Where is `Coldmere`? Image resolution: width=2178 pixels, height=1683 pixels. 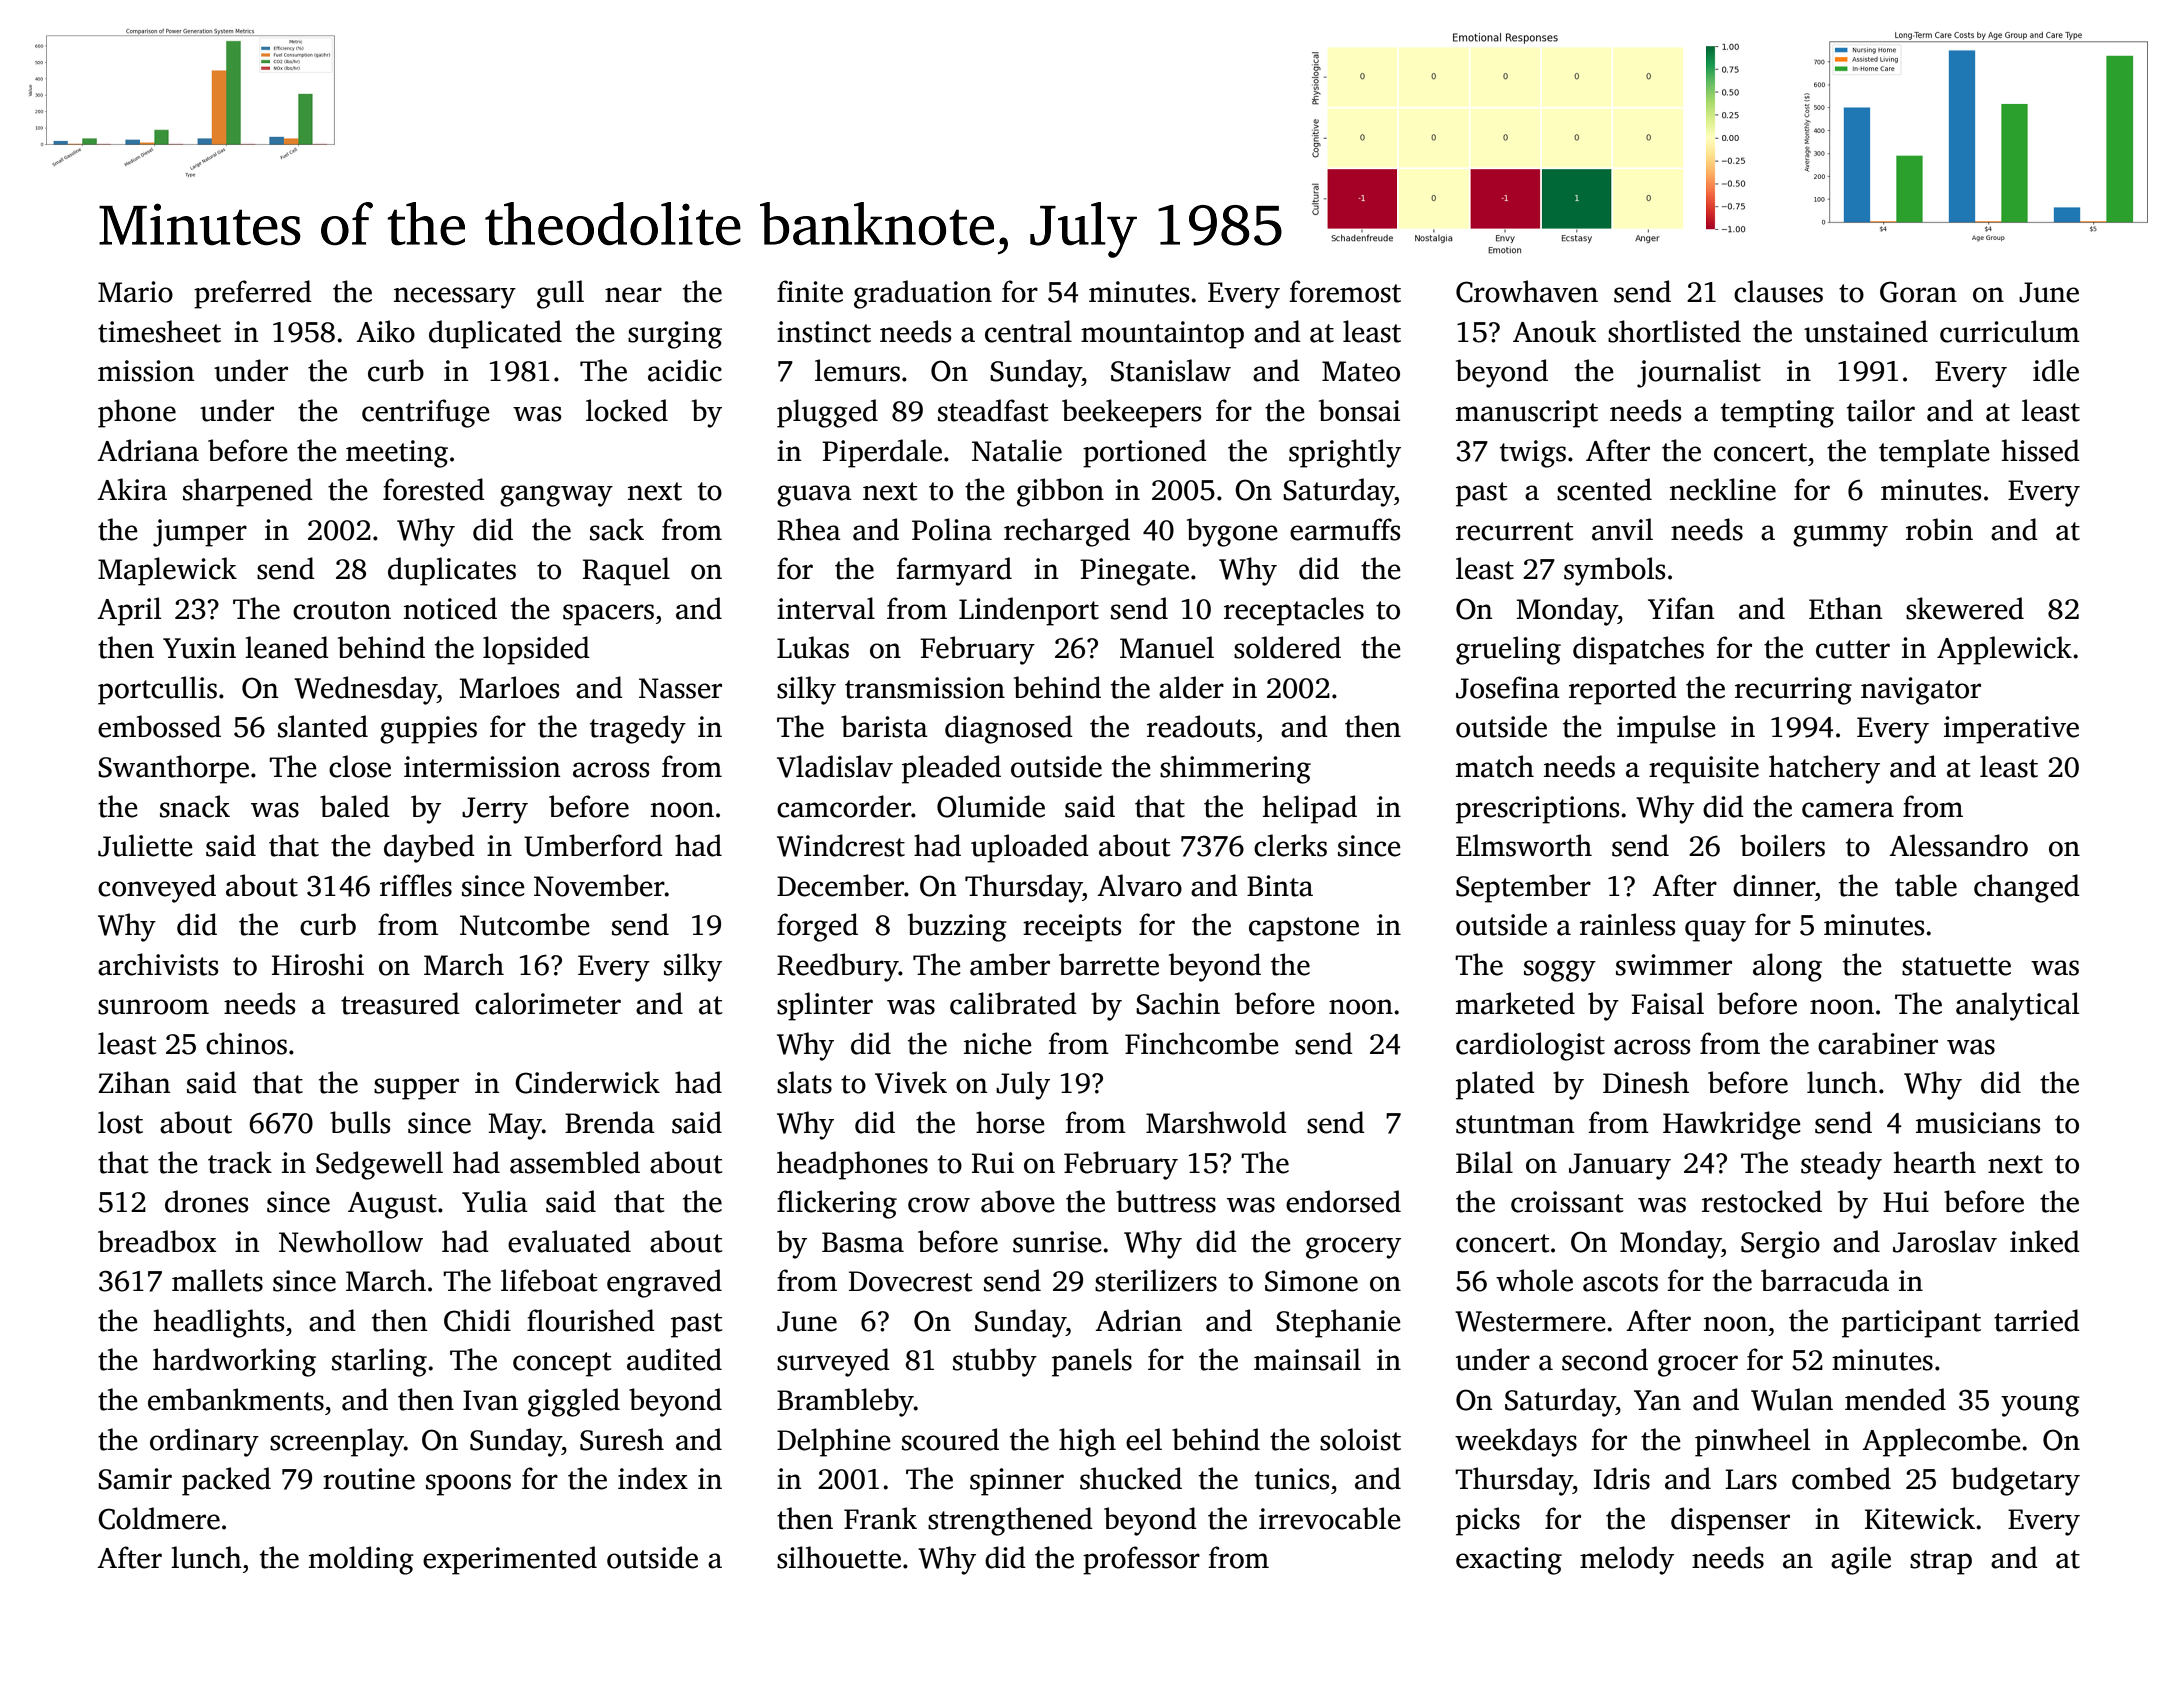 Coldmere is located at coordinates (159, 1518).
